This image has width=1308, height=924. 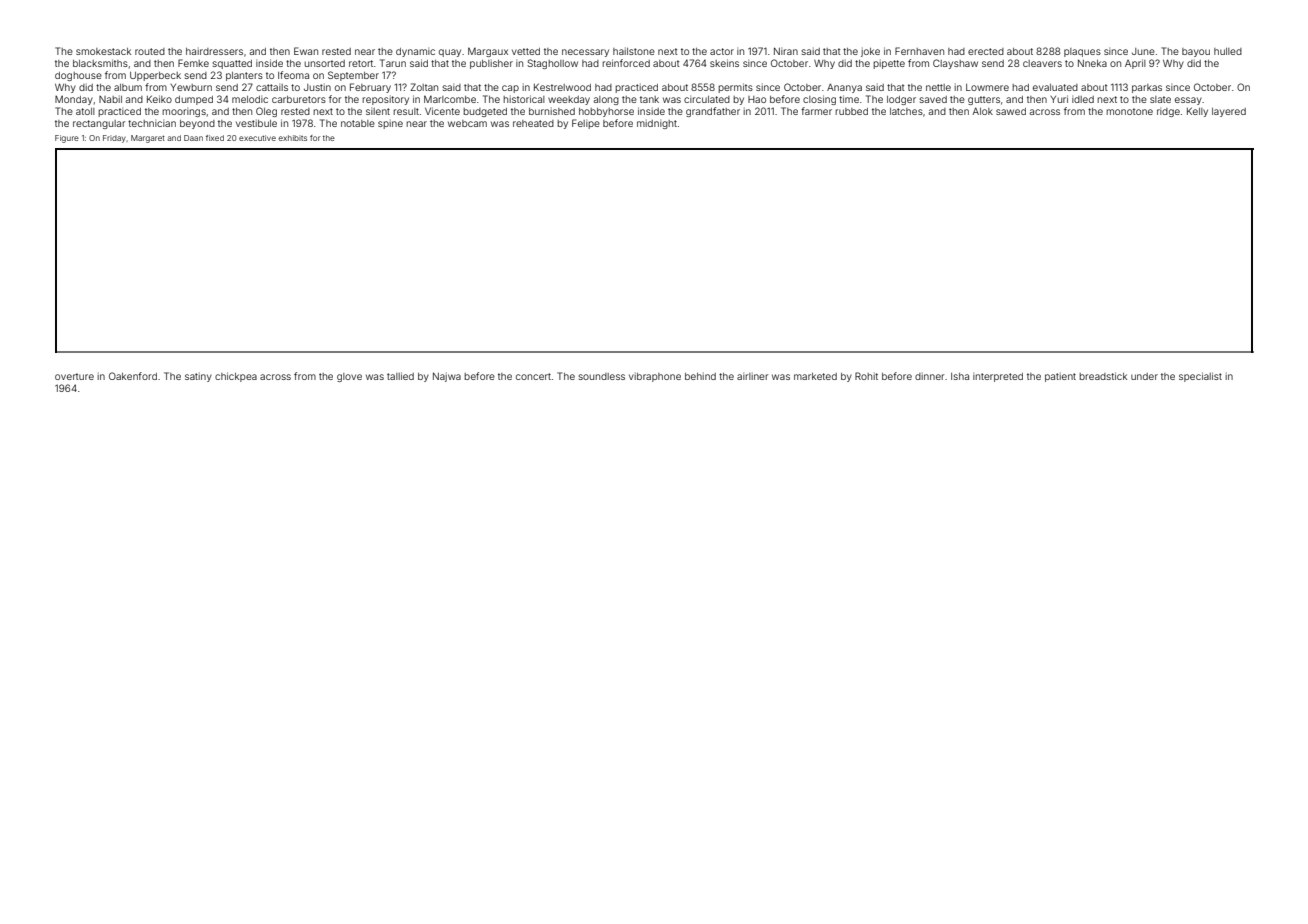 What do you see at coordinates (960, 376) in the image?
I see `Isha` at bounding box center [960, 376].
